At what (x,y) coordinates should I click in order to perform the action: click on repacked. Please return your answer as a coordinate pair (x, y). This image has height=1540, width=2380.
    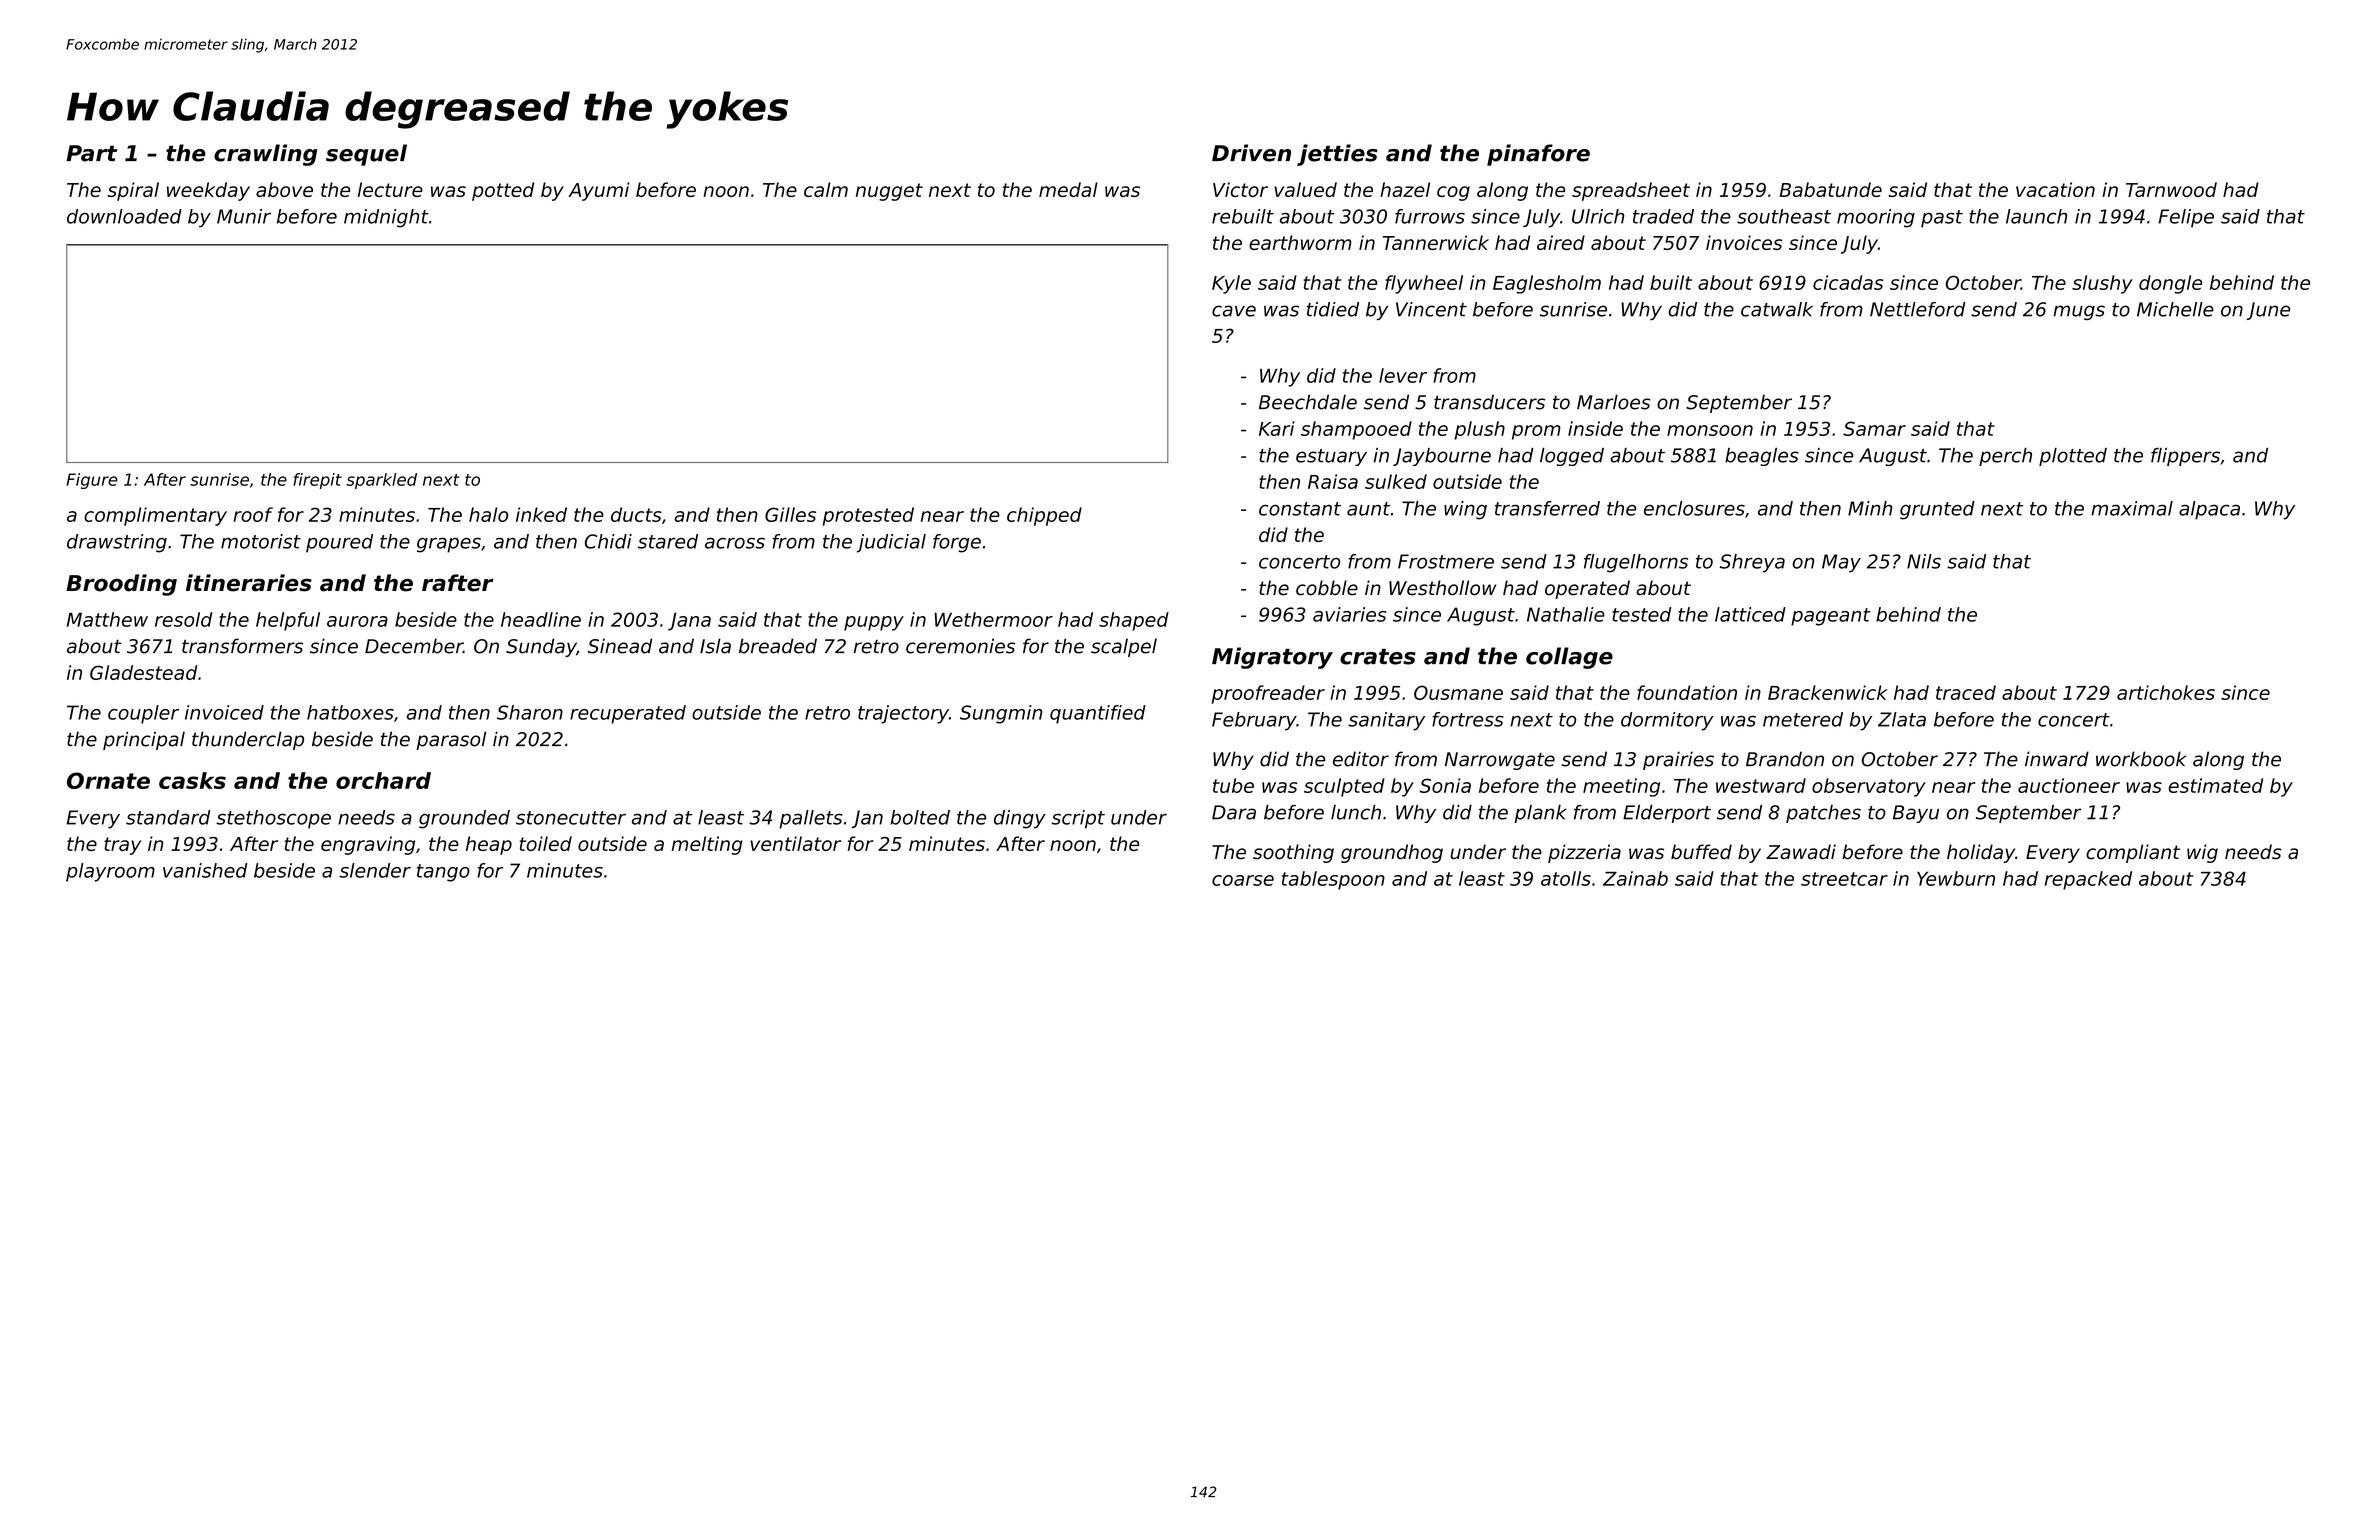
    Looking at the image, I should click on (2088, 880).
